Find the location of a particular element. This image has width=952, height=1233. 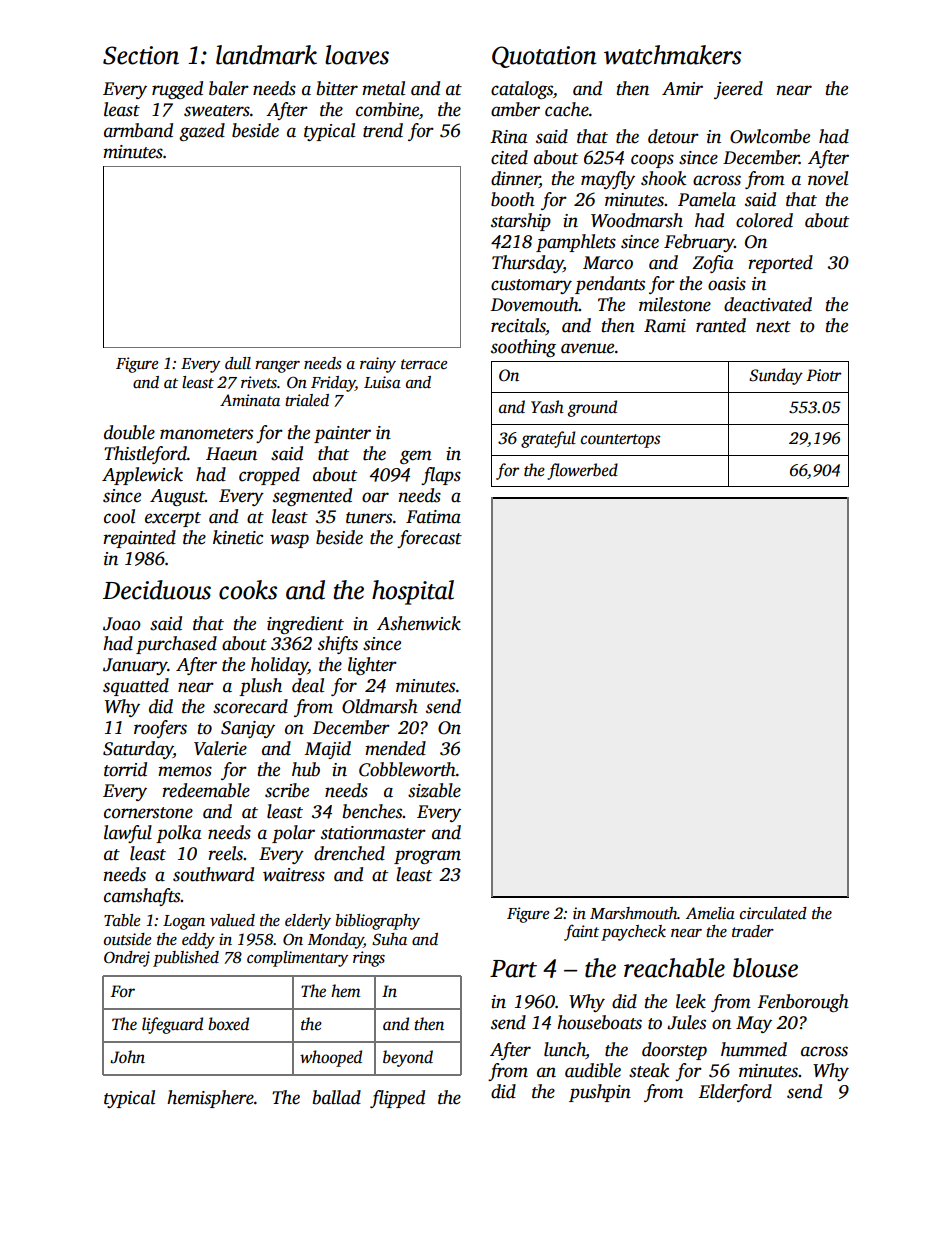

Piotr is located at coordinates (824, 375).
